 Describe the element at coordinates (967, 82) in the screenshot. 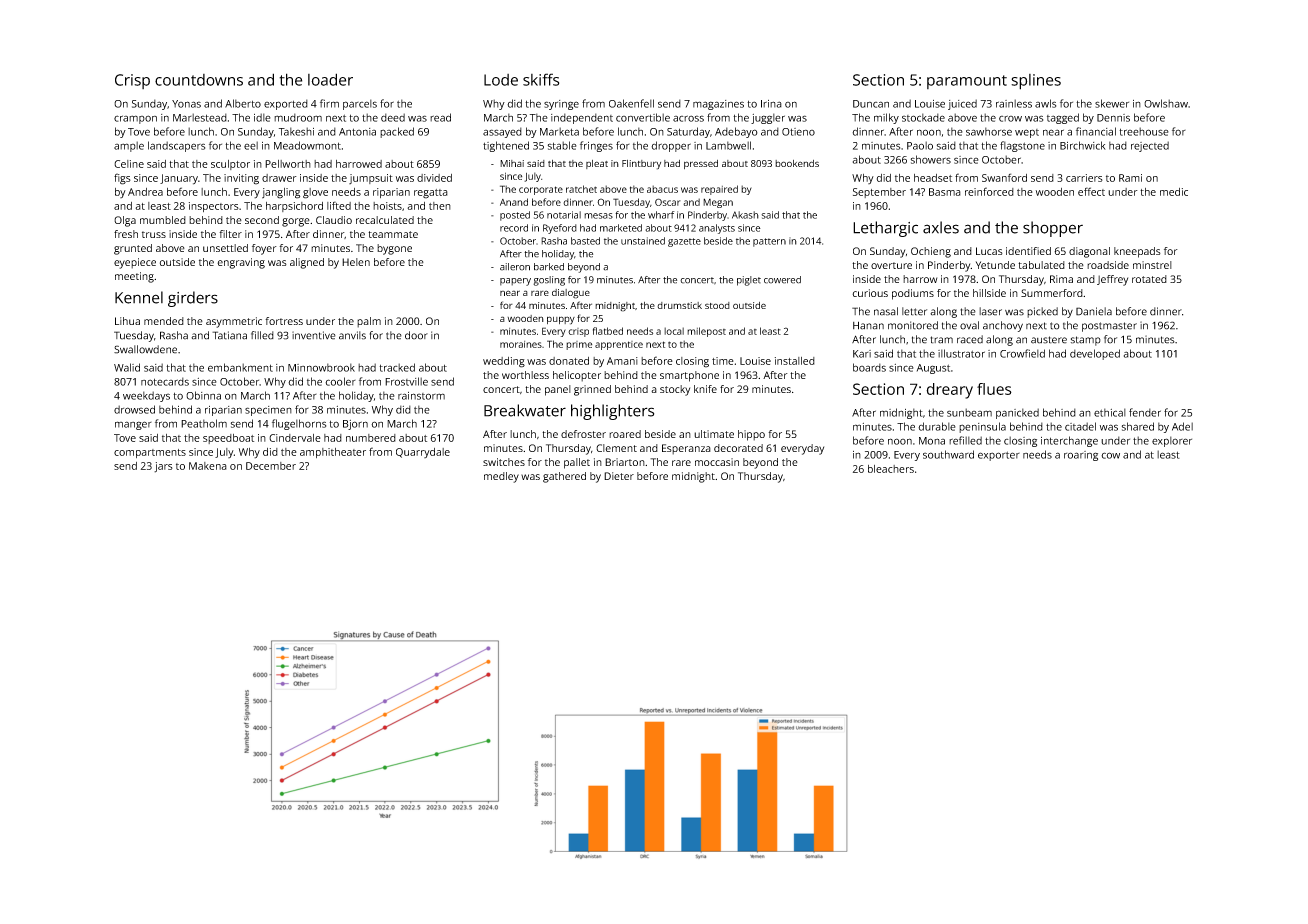

I see `paramount` at that location.
